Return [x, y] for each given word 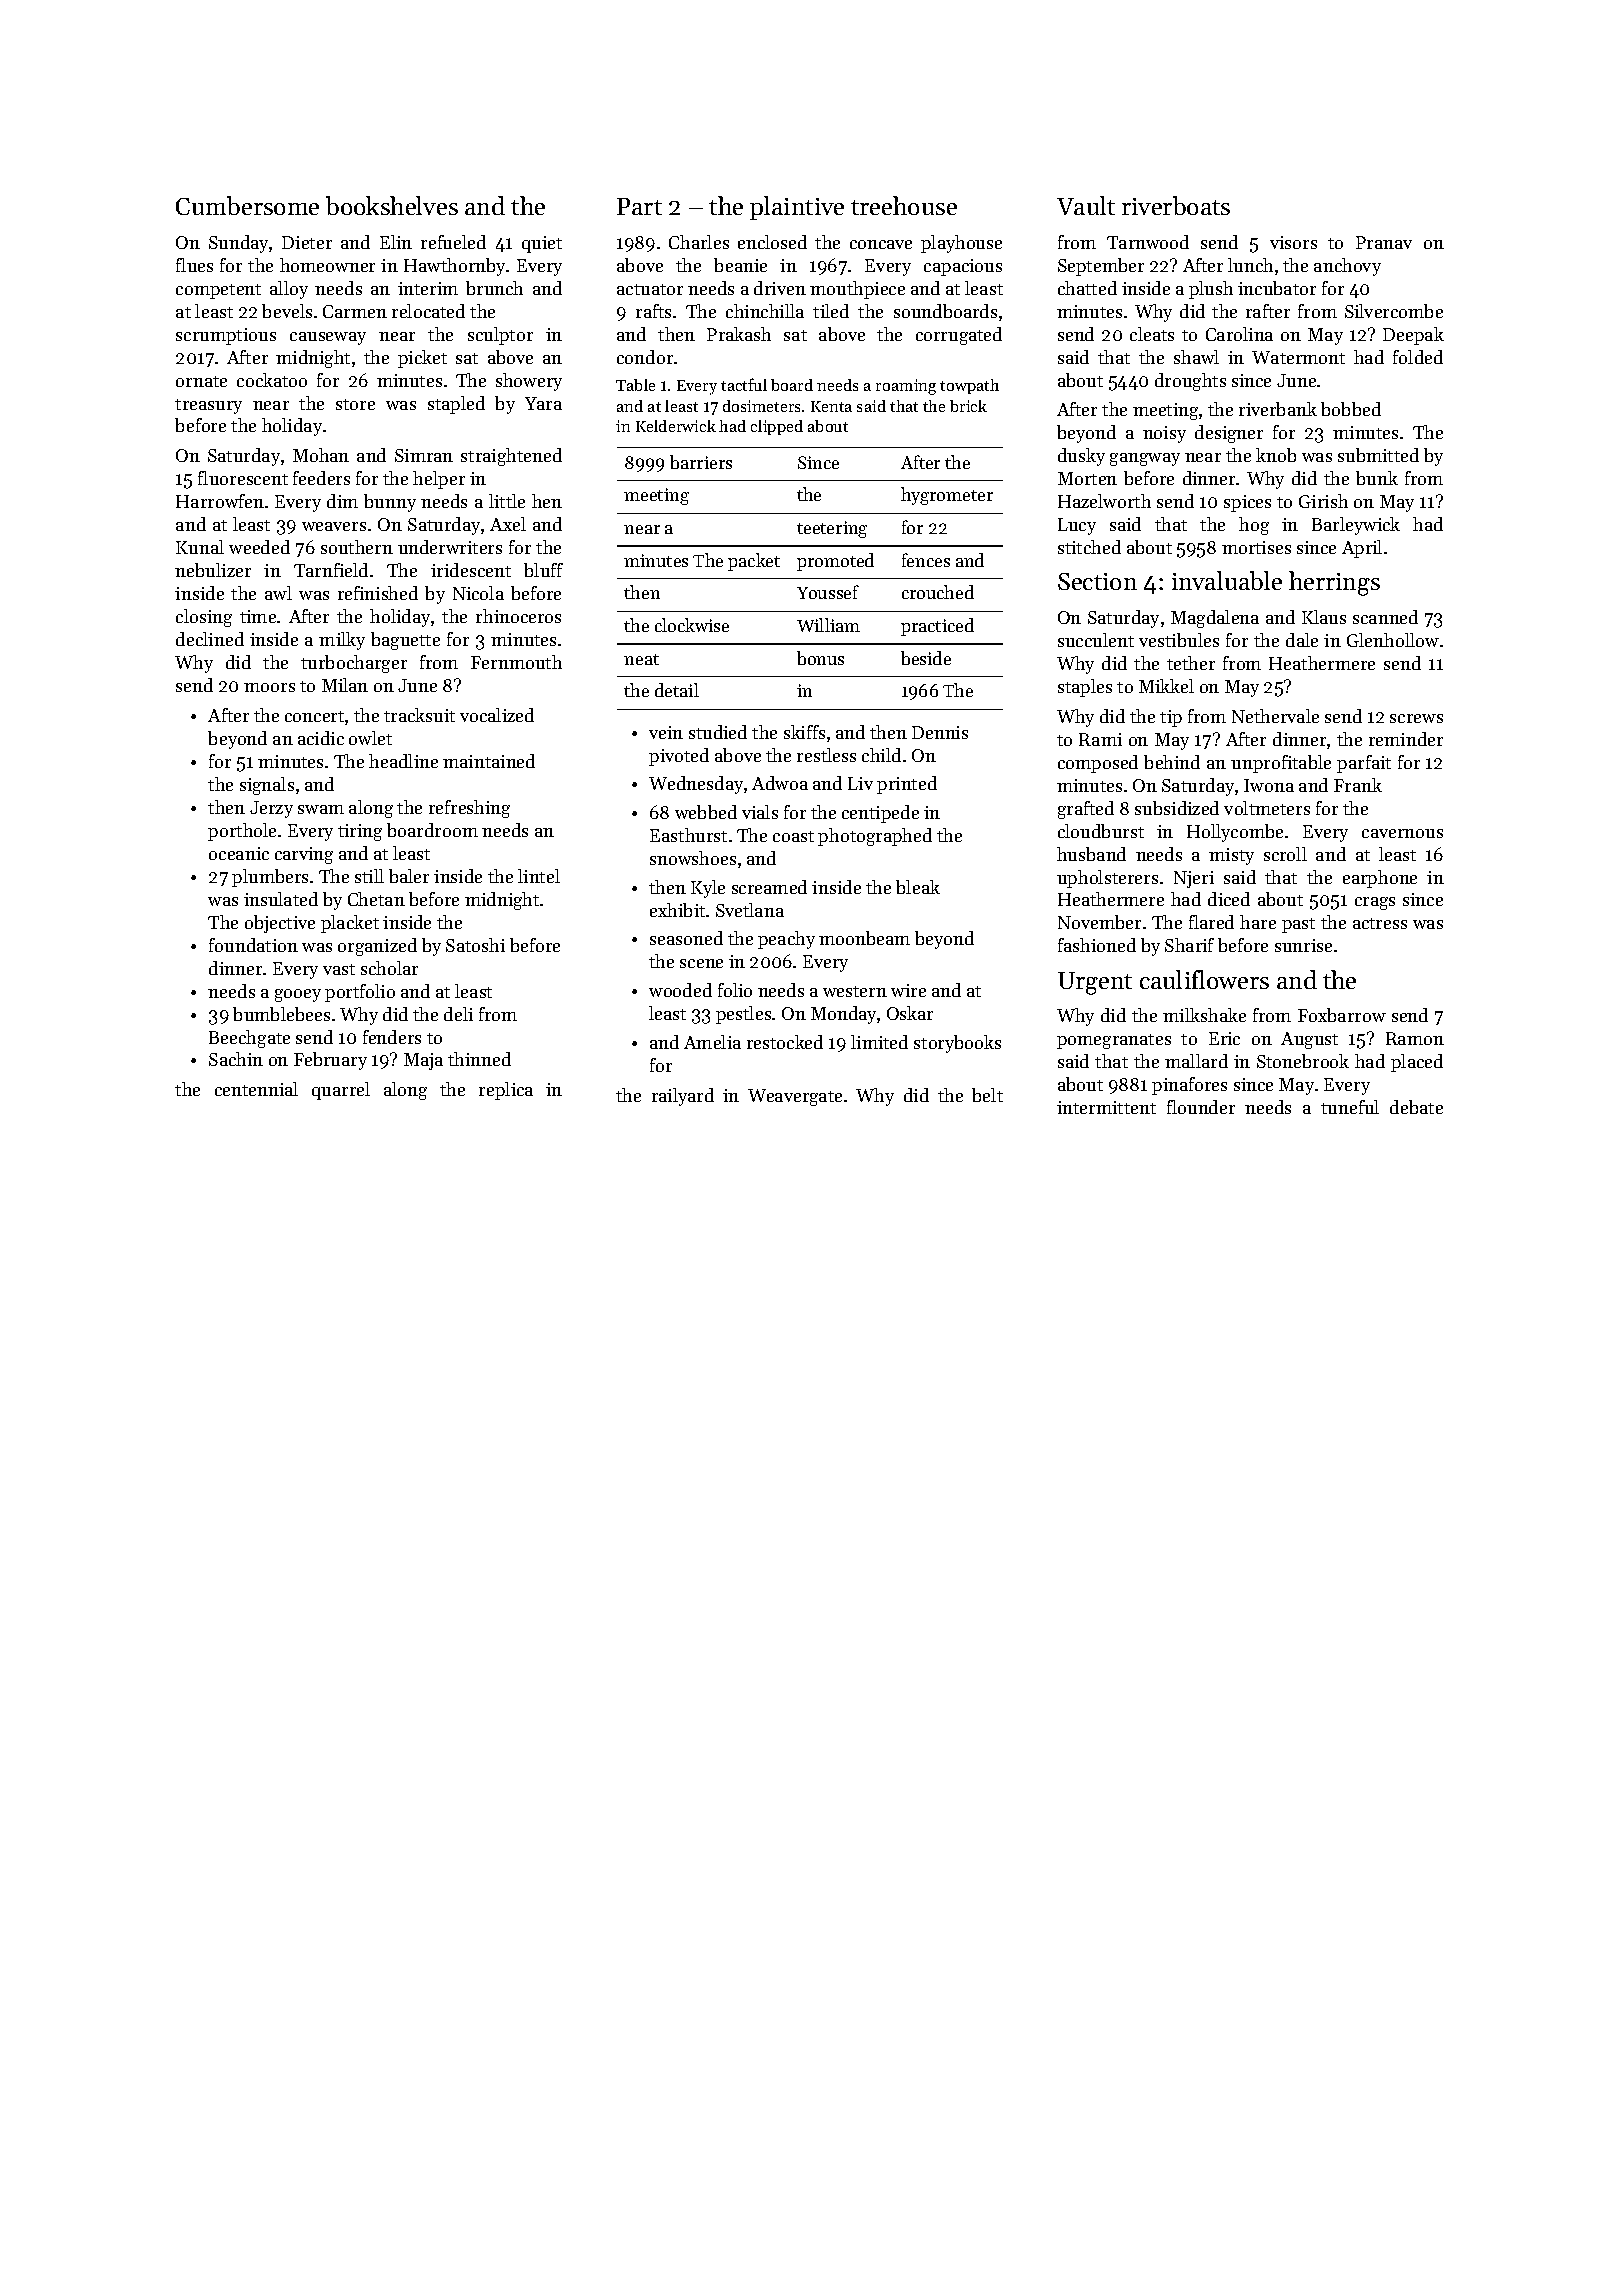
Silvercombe [1394, 311]
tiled [831, 311]
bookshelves [392, 205]
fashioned [1097, 945]
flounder [1201, 1107]
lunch [1250, 265]
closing [204, 618]
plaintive [797, 208]
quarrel [341, 1091]
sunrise [1303, 945]
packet [754, 562]
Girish [1323, 501]
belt [987, 1095]
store [355, 404]
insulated [281, 899]
